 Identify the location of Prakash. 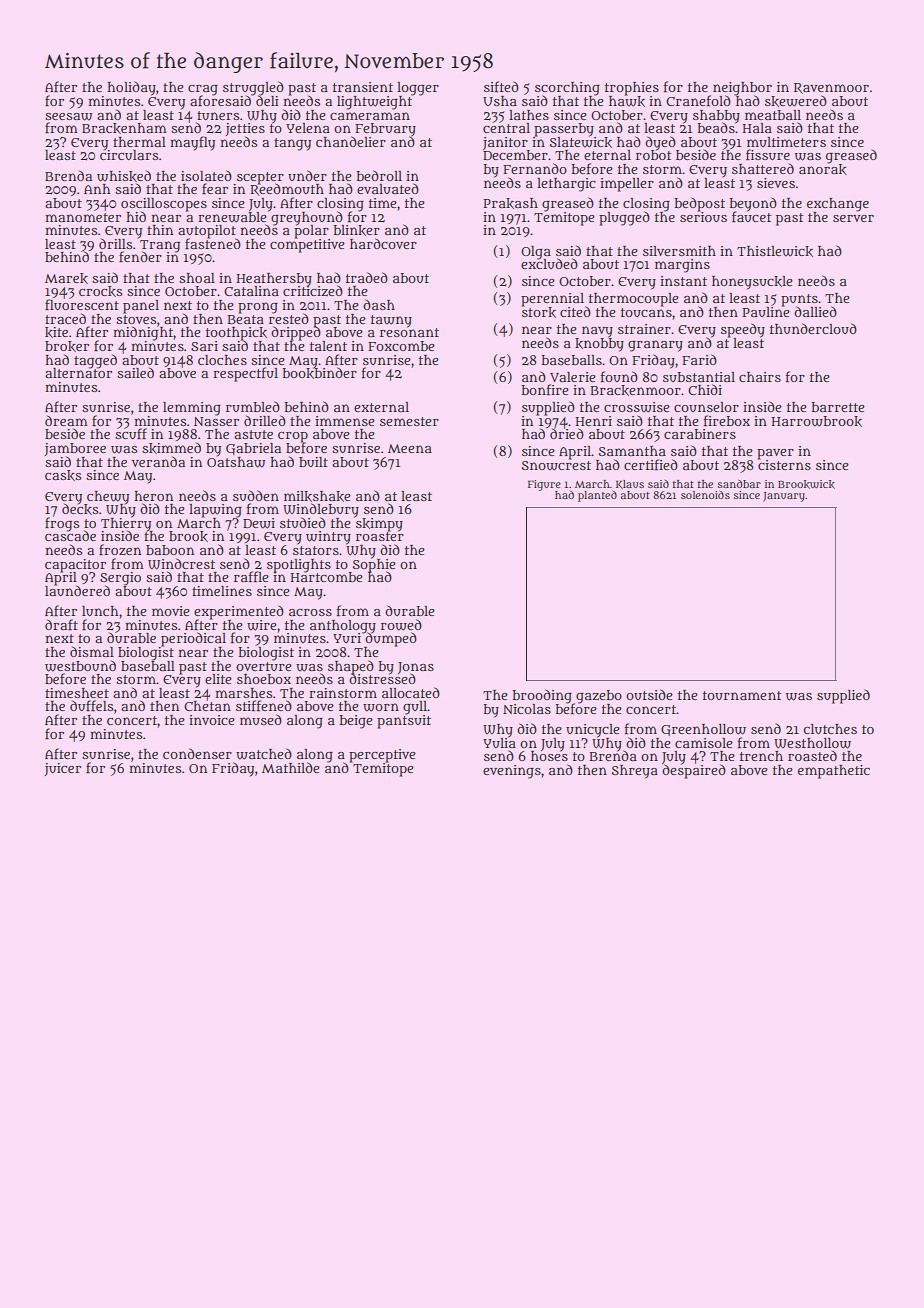
(510, 203).
